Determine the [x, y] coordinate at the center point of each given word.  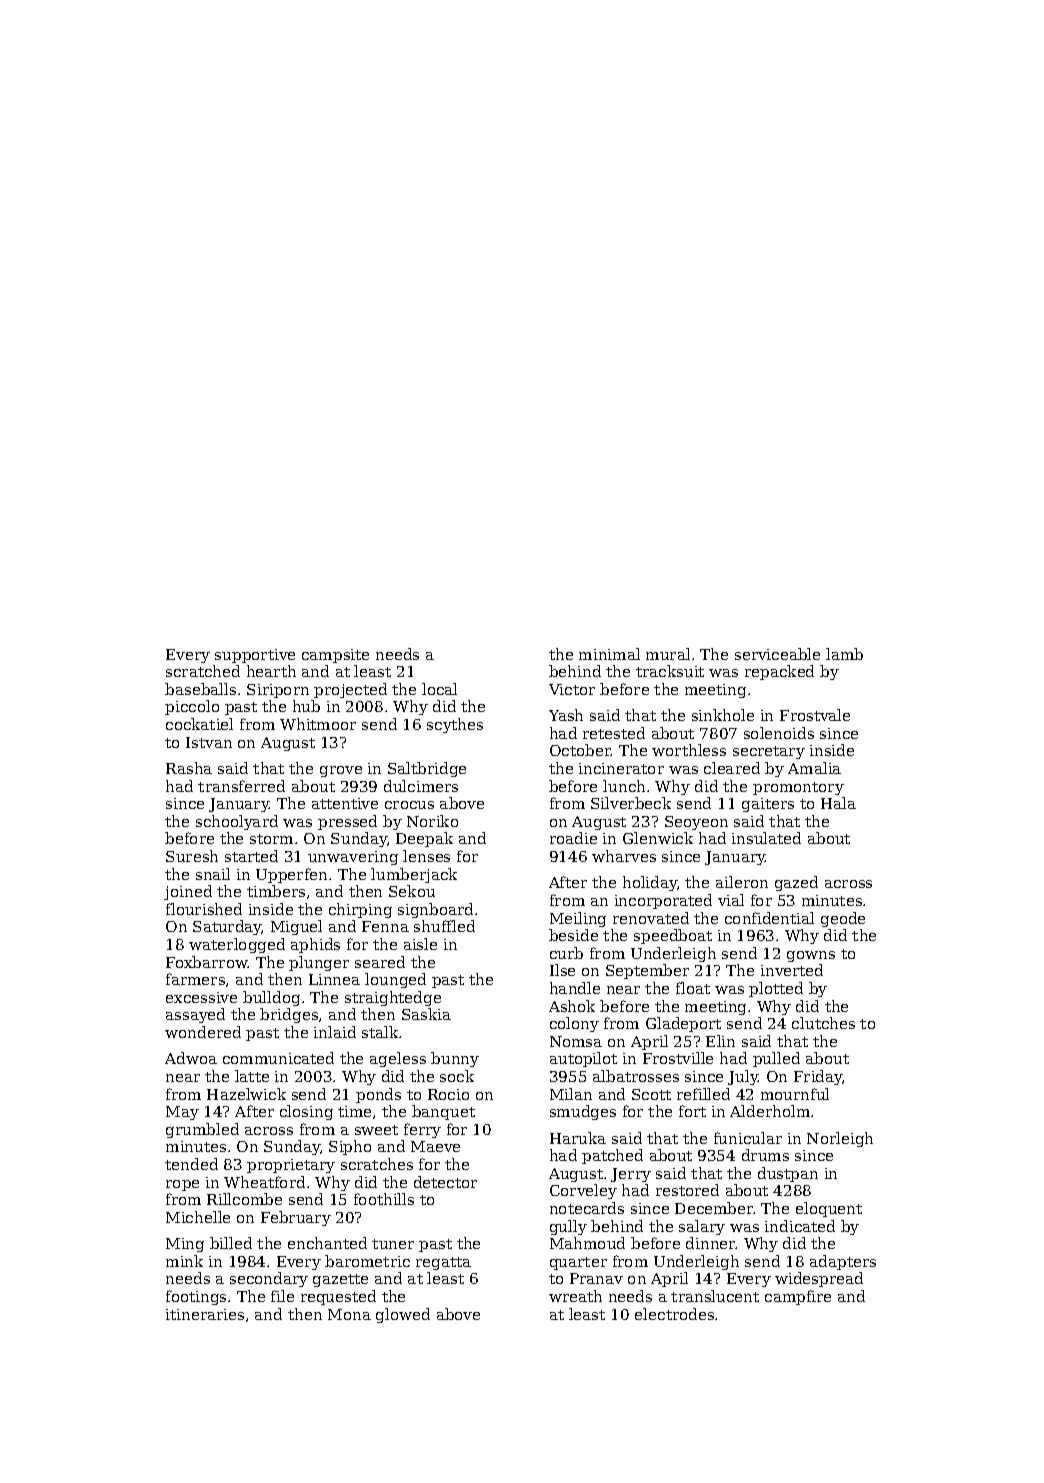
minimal [609, 654]
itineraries [205, 1314]
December [714, 1208]
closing [306, 1112]
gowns [811, 956]
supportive [255, 656]
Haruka [578, 1138]
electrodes [674, 1314]
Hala [838, 803]
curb [566, 953]
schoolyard [237, 822]
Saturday [227, 927]
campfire [798, 1297]
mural [668, 654]
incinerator [621, 768]
